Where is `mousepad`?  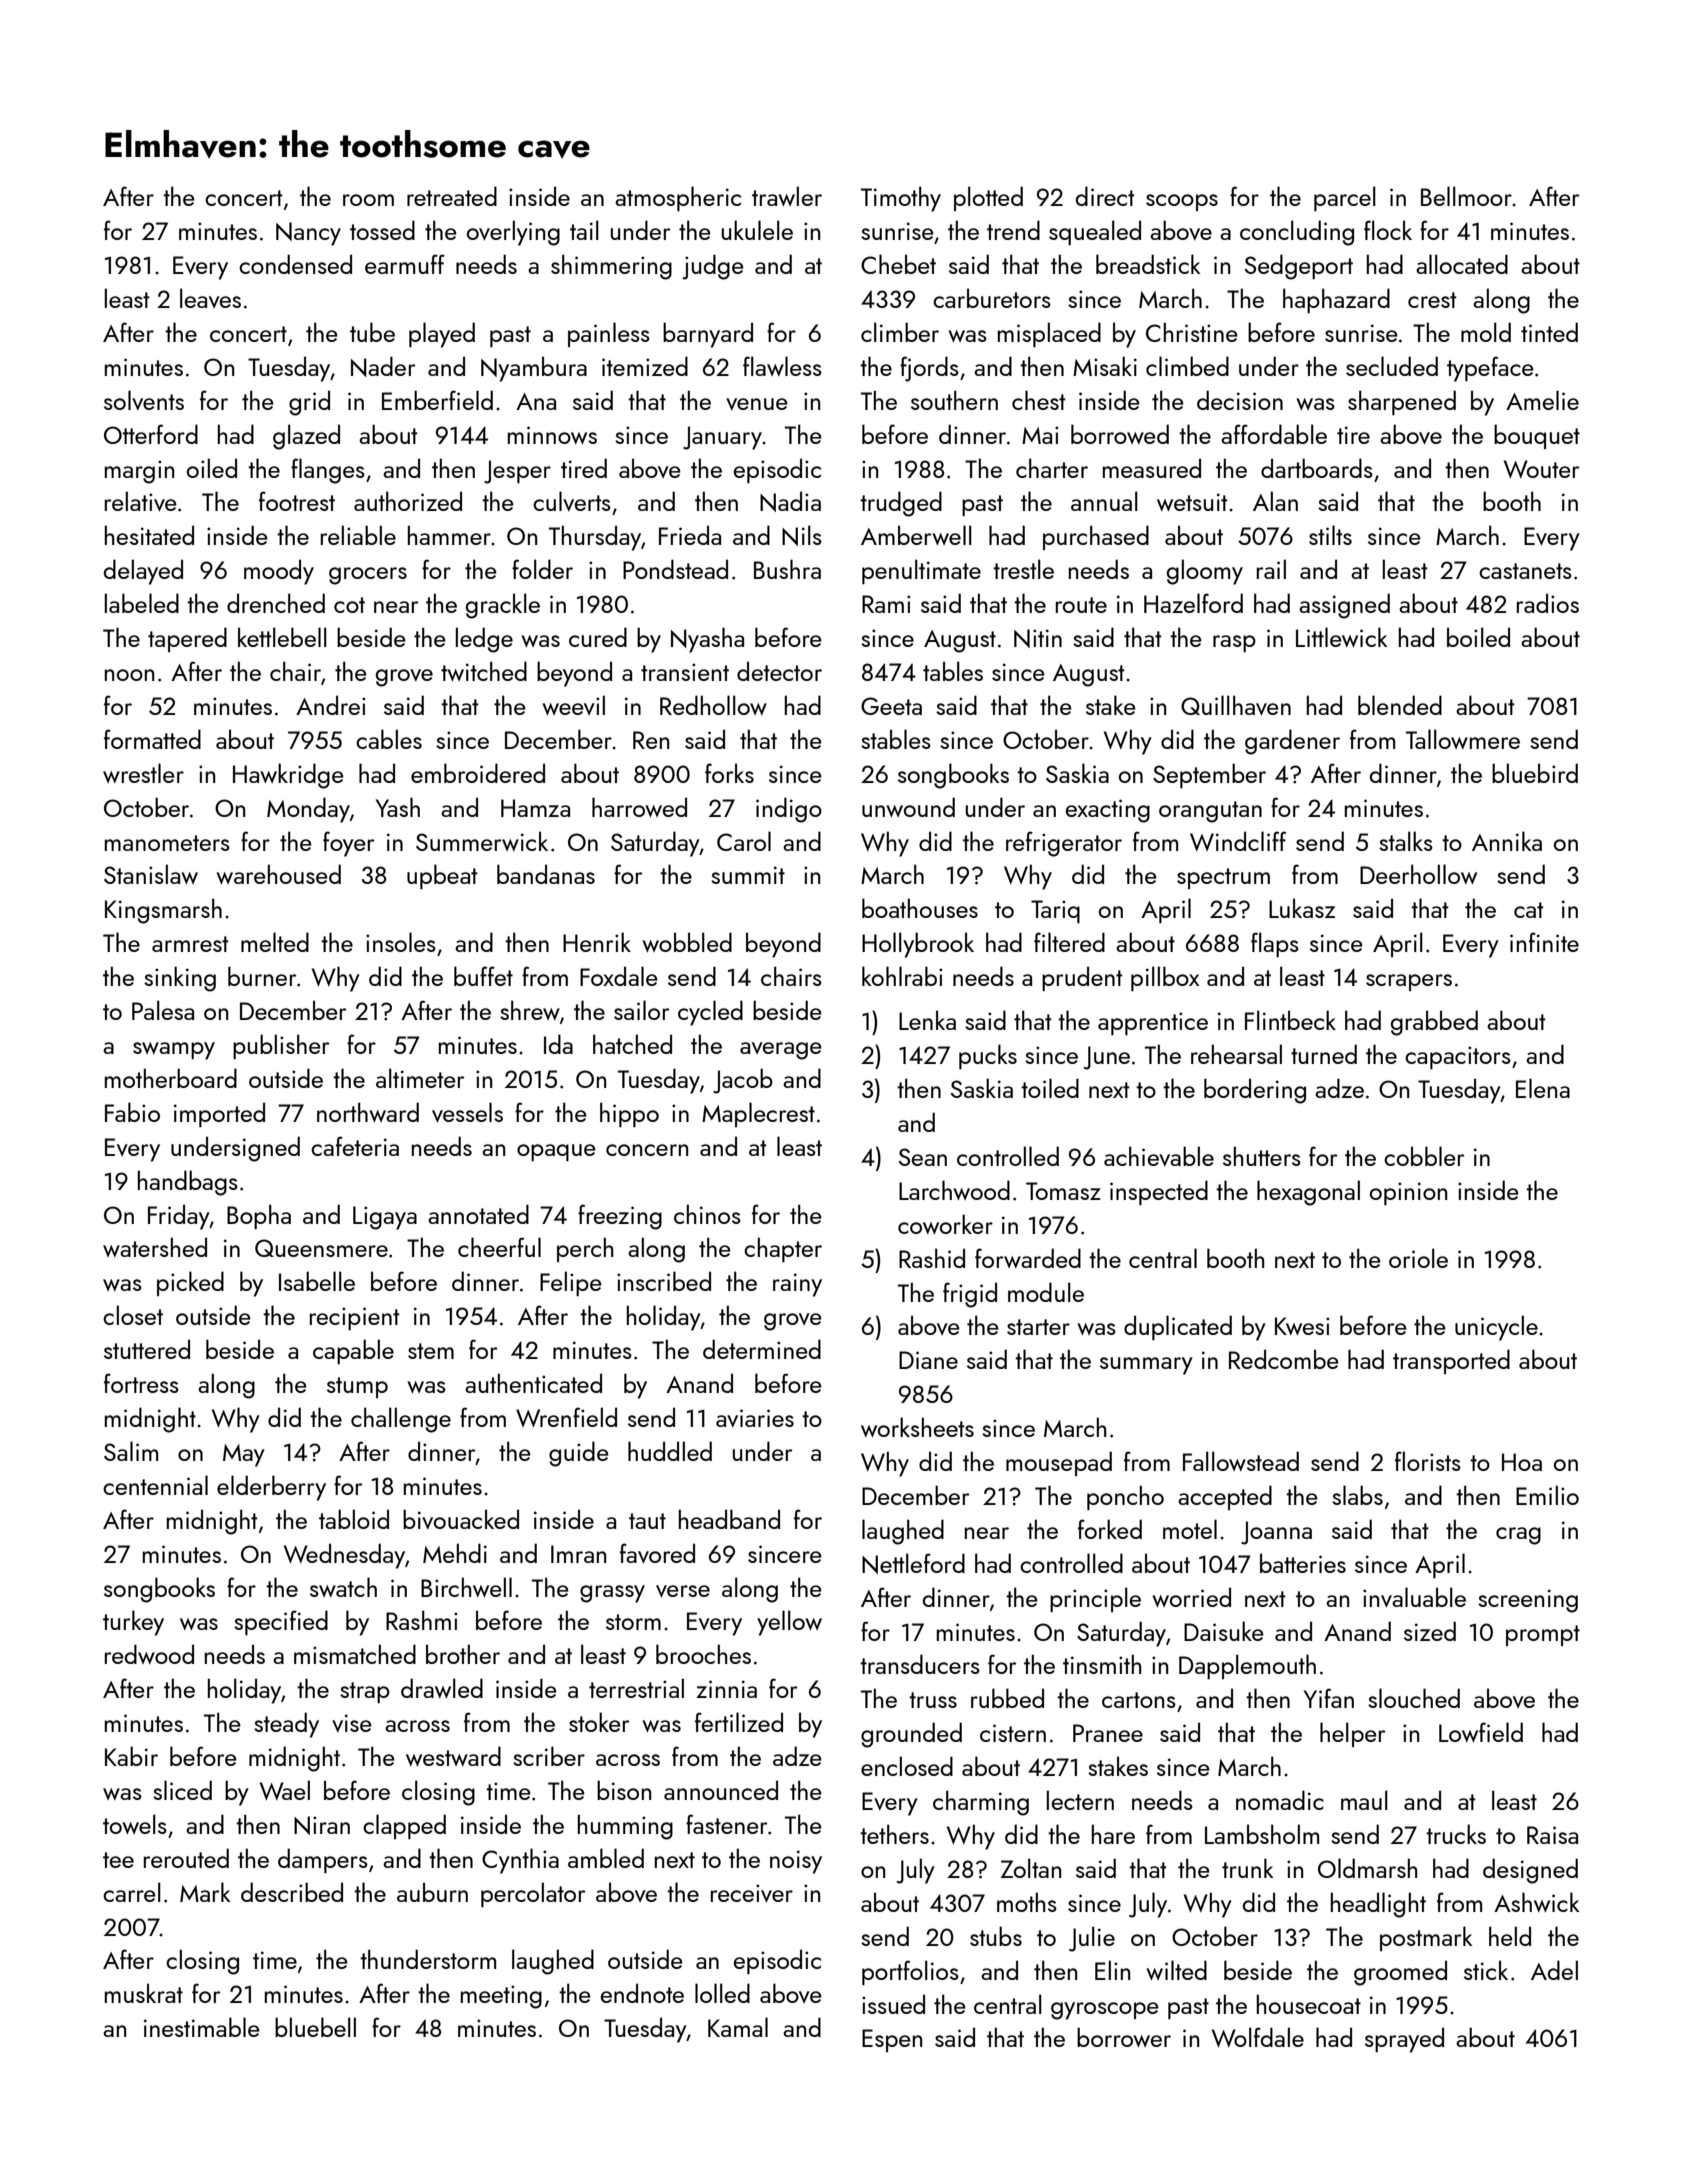 mousepad is located at coordinates (1059, 1463).
